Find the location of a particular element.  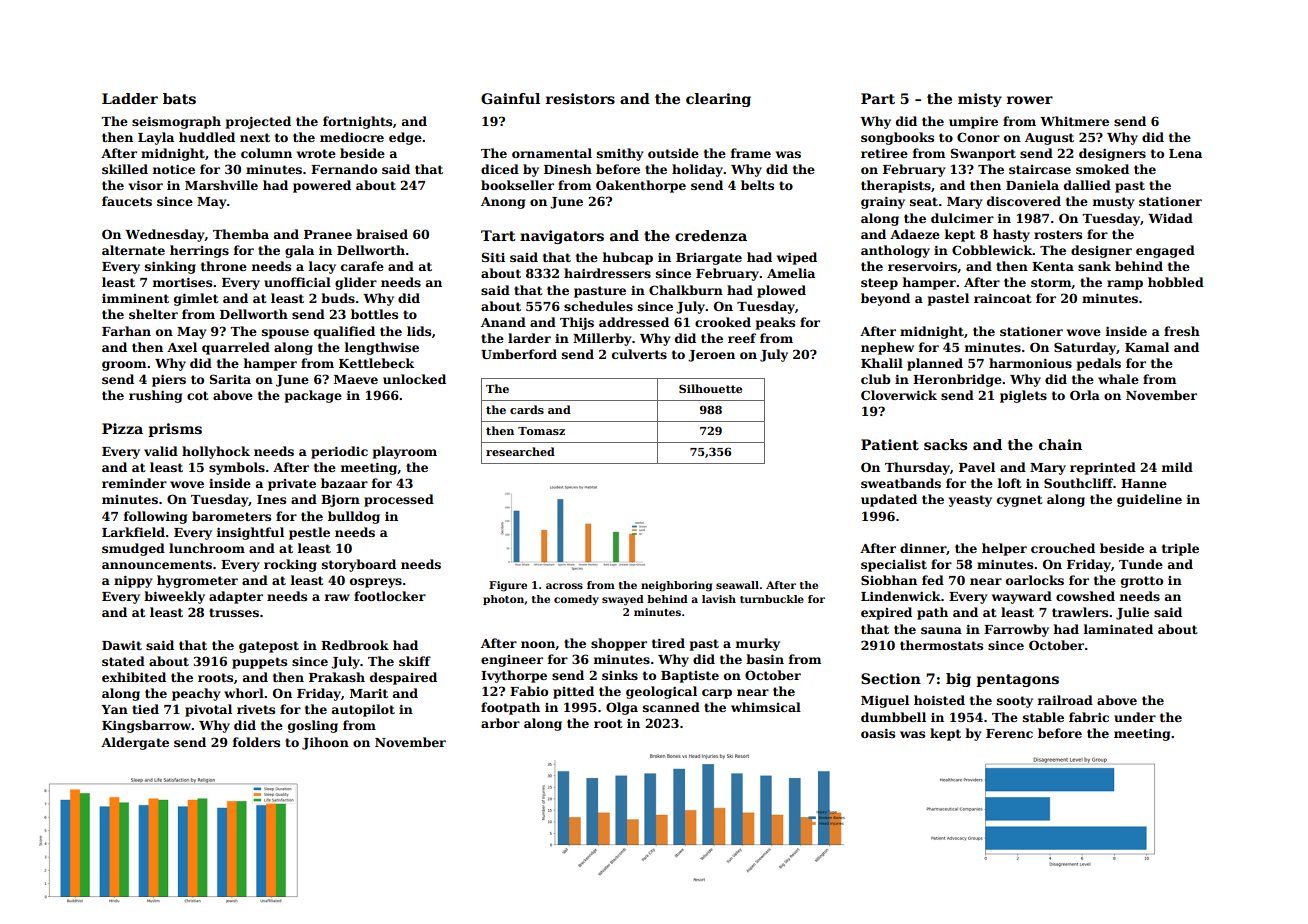

gosling is located at coordinates (313, 726).
